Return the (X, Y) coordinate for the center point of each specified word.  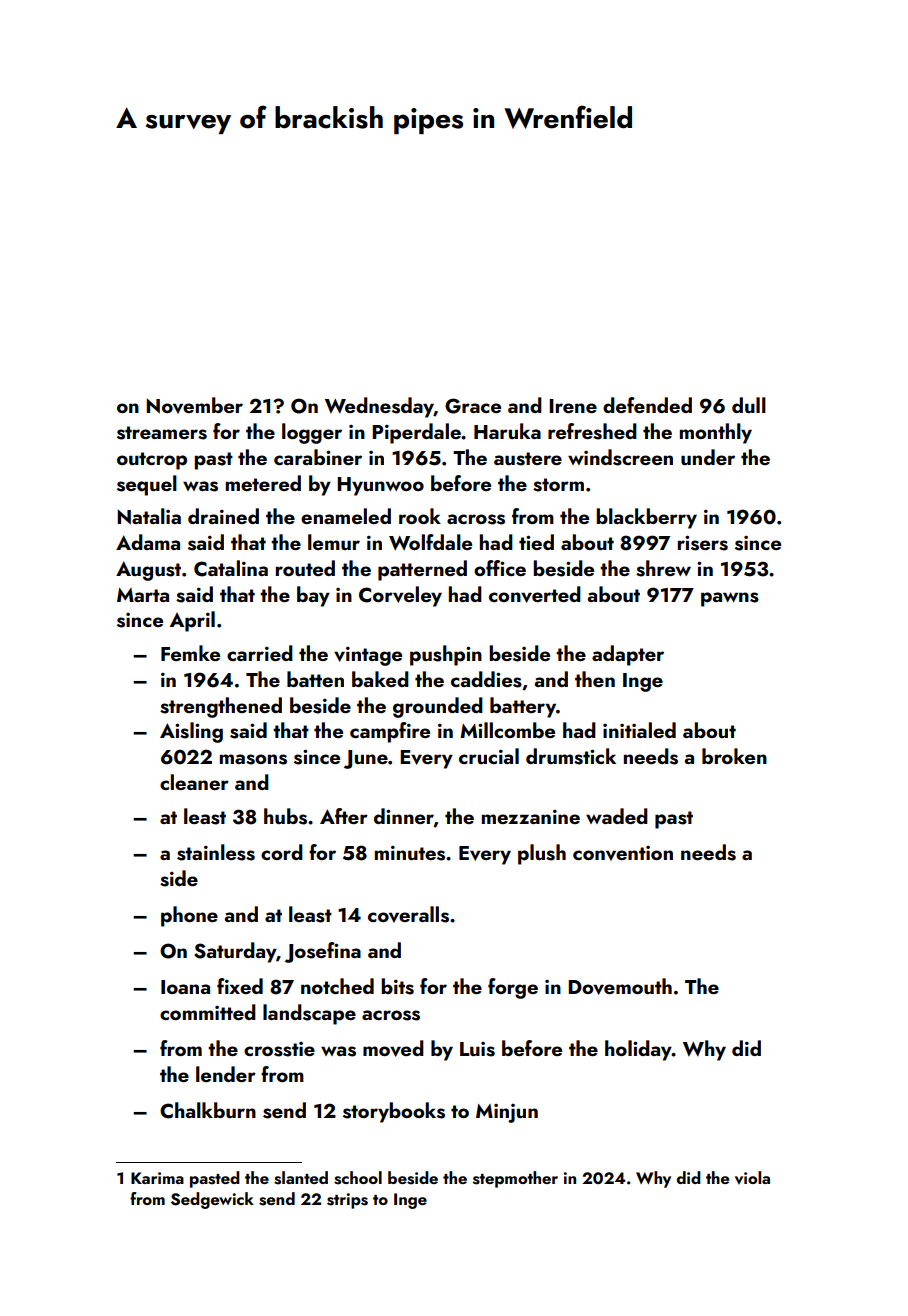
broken (734, 756)
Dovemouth (620, 986)
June (366, 759)
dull (749, 405)
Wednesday (379, 407)
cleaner (194, 782)
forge (513, 988)
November (194, 405)
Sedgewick (212, 1200)
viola (752, 1177)
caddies (486, 679)
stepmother (515, 1179)
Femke (190, 653)
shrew (663, 568)
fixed (240, 986)
